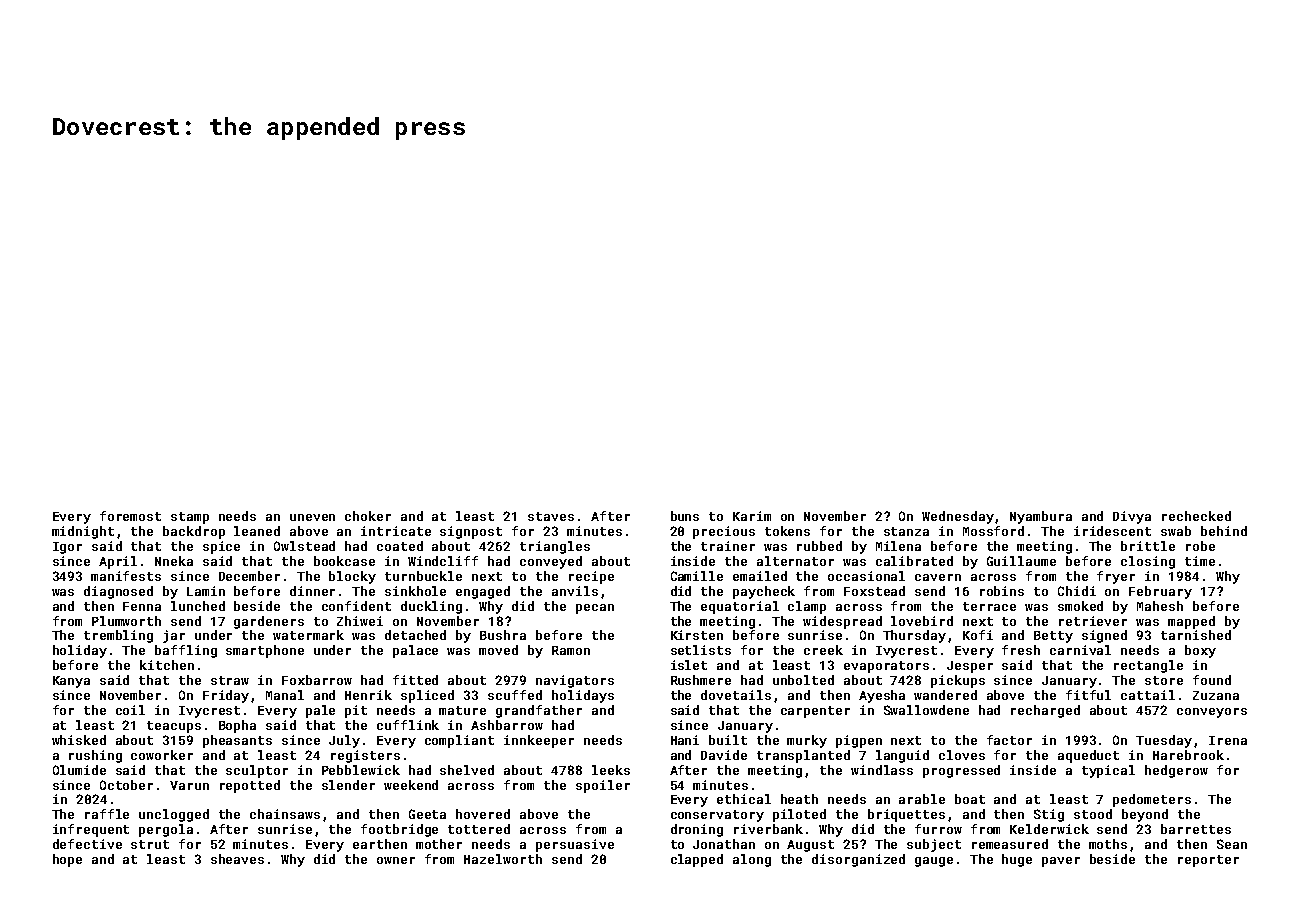 This page has width=1308, height=924. I want to click on clapped, so click(697, 860).
